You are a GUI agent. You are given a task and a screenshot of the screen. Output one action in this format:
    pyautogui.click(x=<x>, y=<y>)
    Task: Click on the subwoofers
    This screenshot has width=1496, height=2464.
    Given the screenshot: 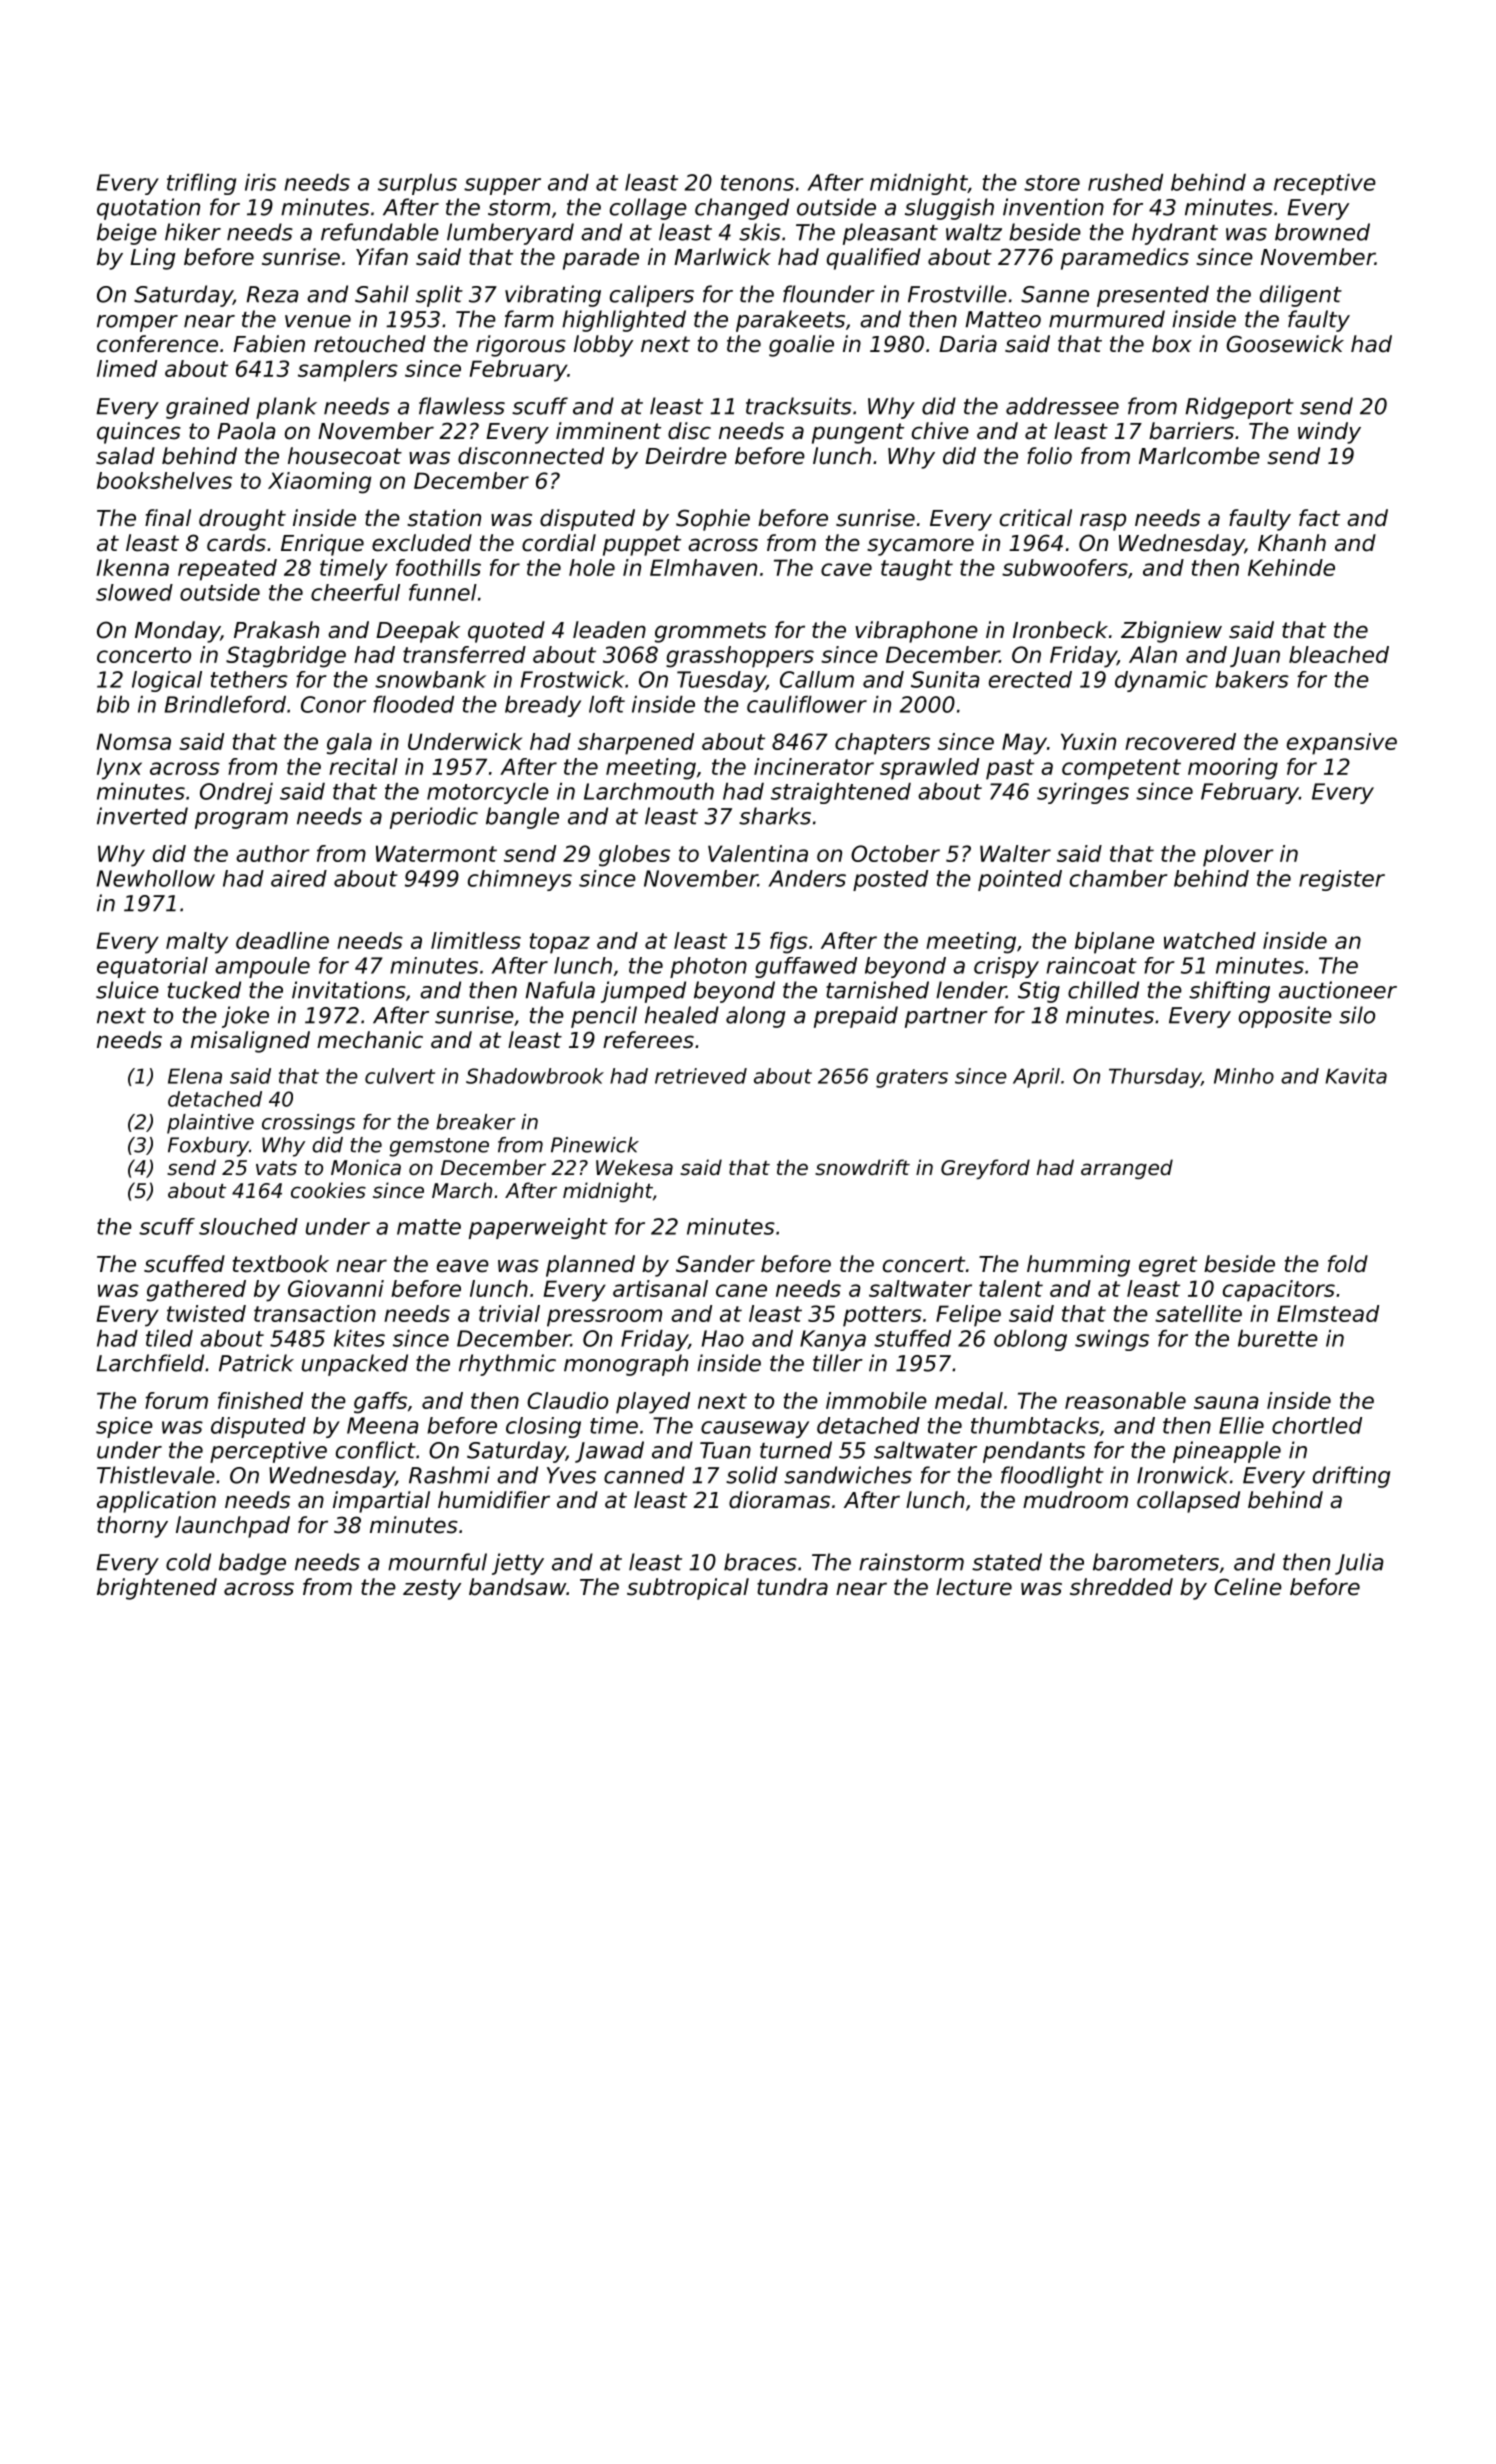 What is the action you would take?
    pyautogui.click(x=1065, y=567)
